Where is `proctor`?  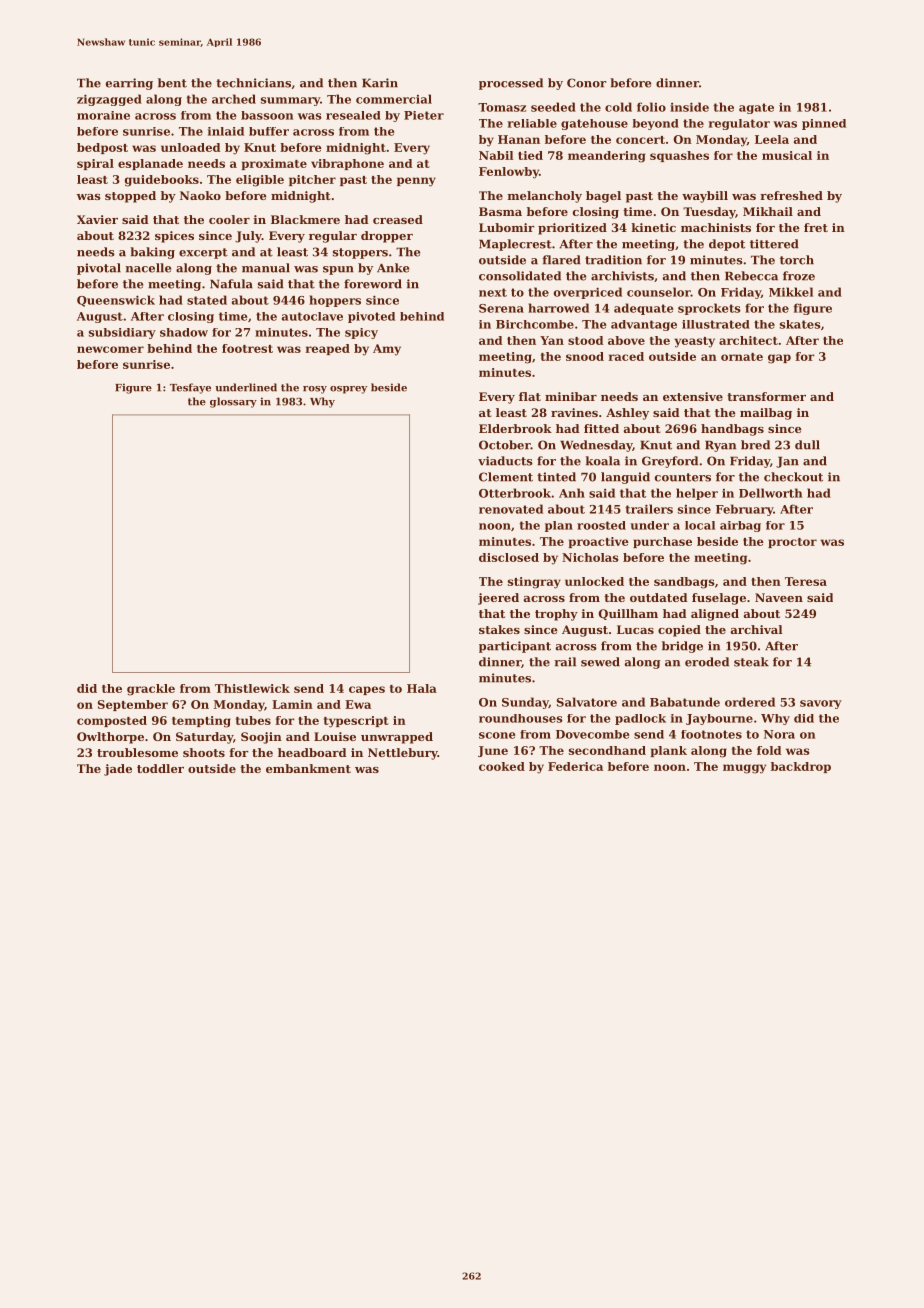
proctor is located at coordinates (792, 543).
